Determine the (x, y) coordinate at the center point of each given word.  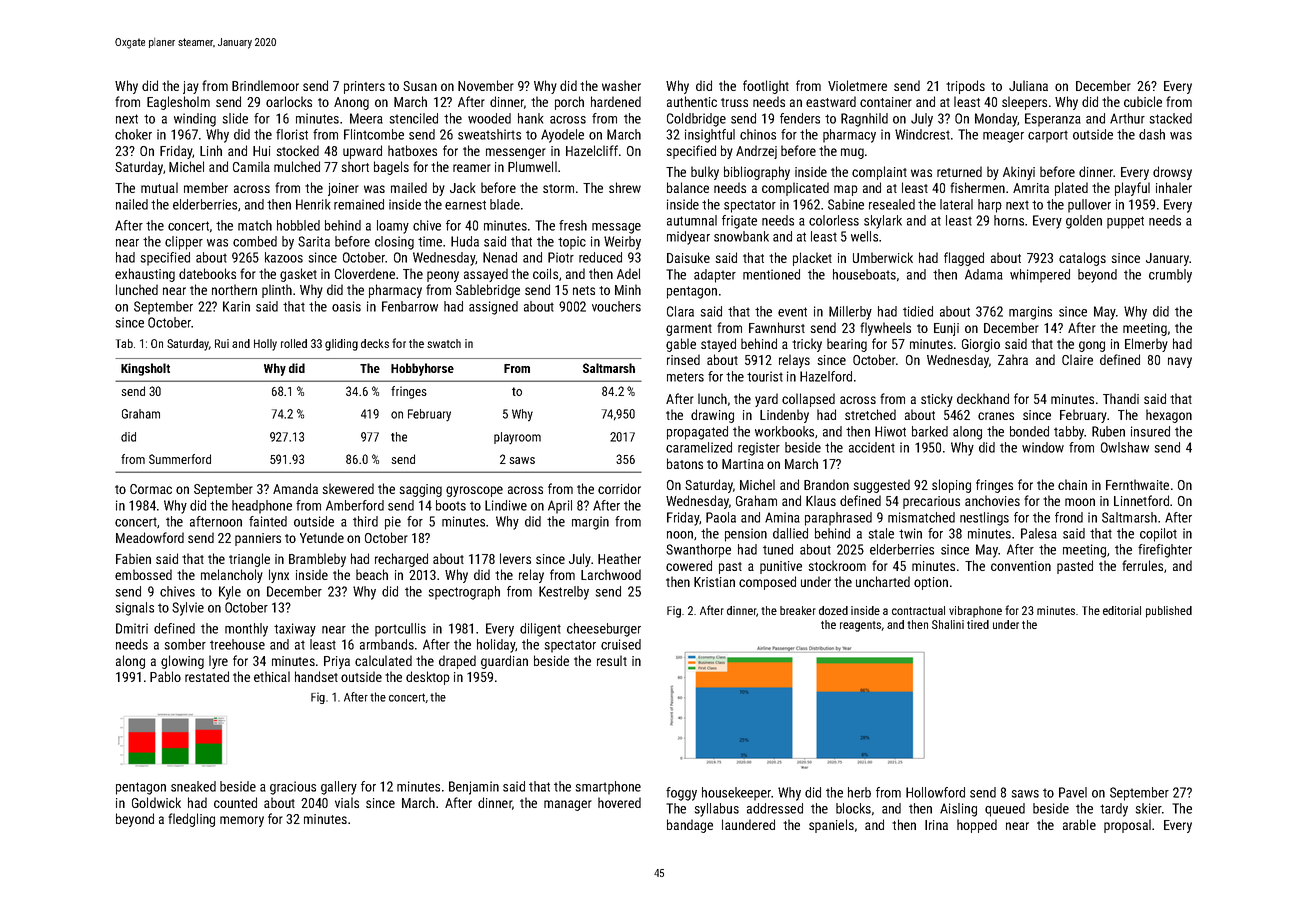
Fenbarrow (410, 306)
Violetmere (857, 85)
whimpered (1040, 276)
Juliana (1028, 85)
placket (812, 259)
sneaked (193, 786)
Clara (680, 311)
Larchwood (611, 574)
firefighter (1165, 551)
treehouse (237, 644)
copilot (1158, 535)
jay (191, 87)
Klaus (821, 500)
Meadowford (150, 537)
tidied (918, 311)
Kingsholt (145, 369)
